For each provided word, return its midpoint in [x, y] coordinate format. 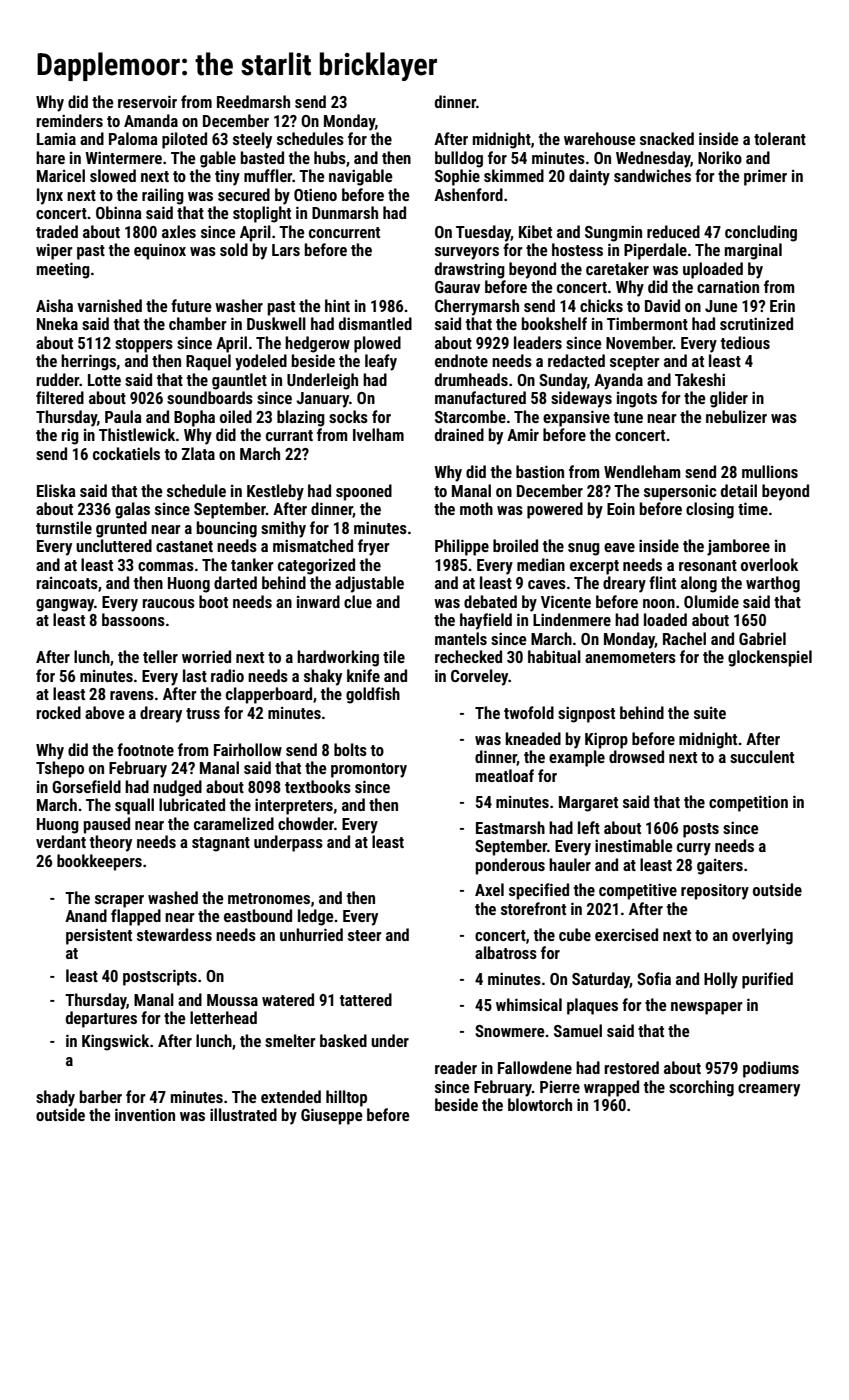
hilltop [346, 1098]
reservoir [147, 101]
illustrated [243, 1114]
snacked [667, 138]
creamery [769, 1090]
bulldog [459, 159]
